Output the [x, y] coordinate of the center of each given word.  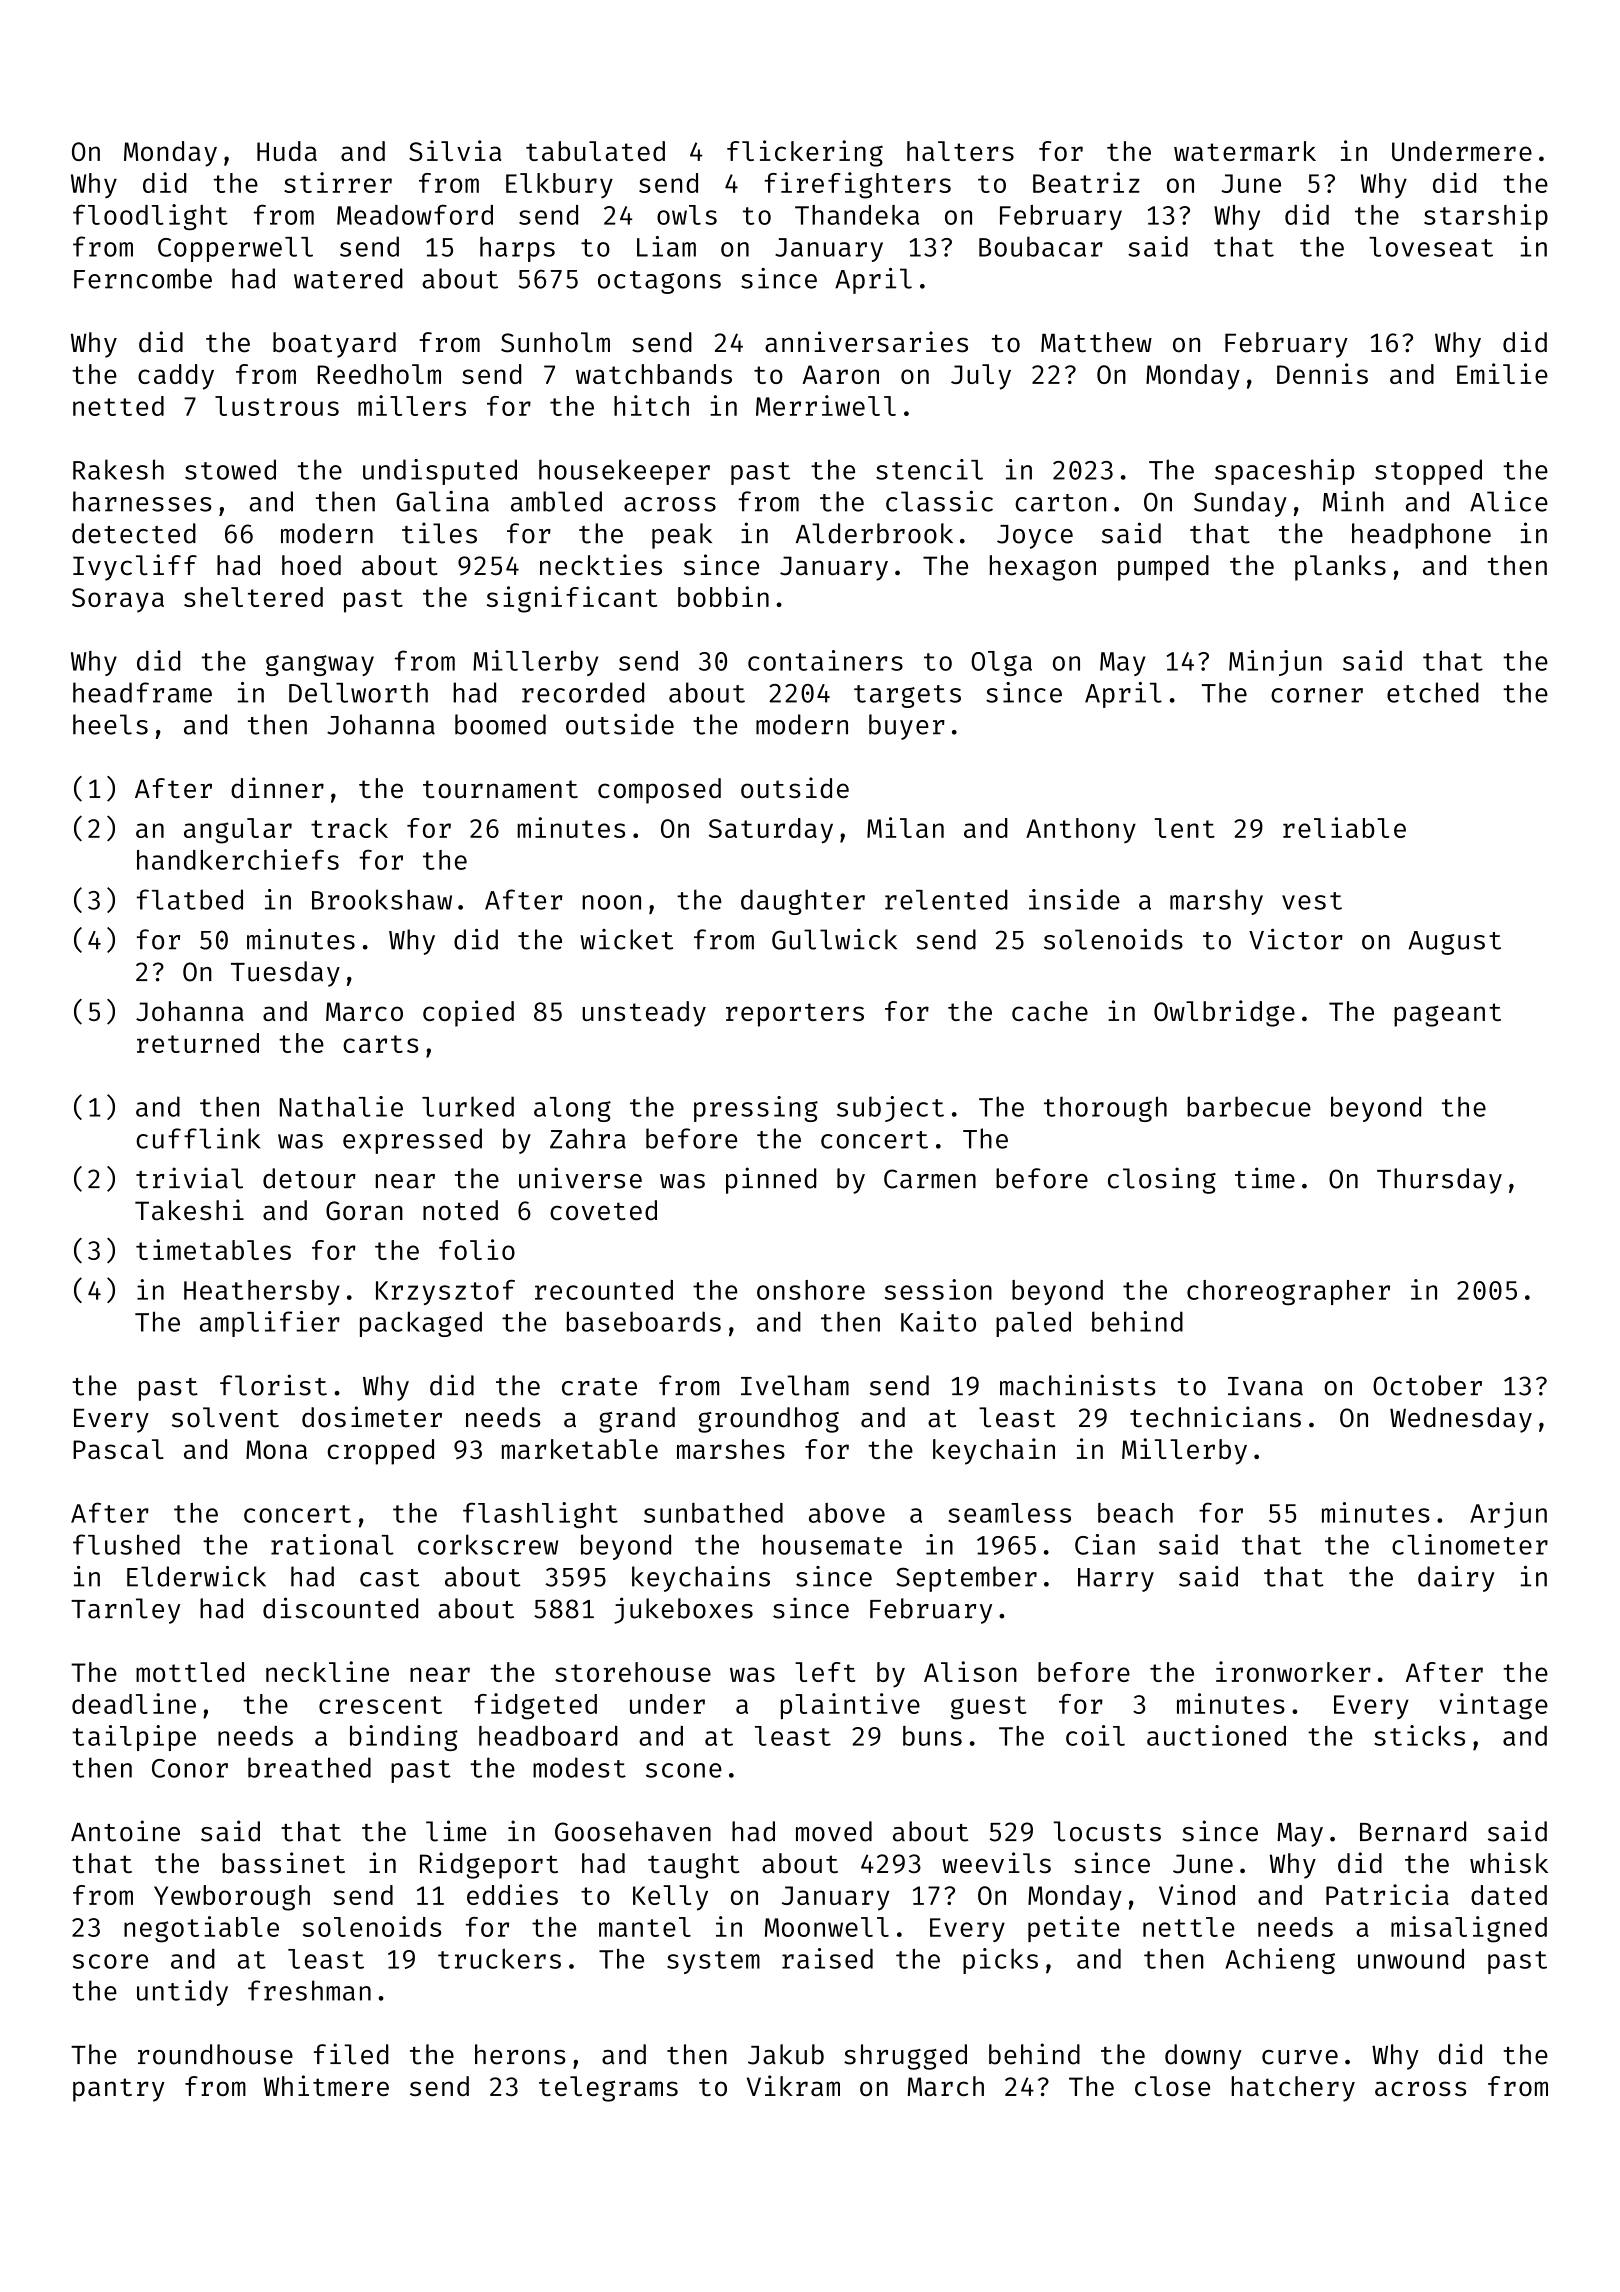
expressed [412, 1141]
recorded [583, 692]
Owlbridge [1224, 1013]
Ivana [1265, 1386]
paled [1033, 1324]
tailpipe [134, 1738]
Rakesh [118, 469]
